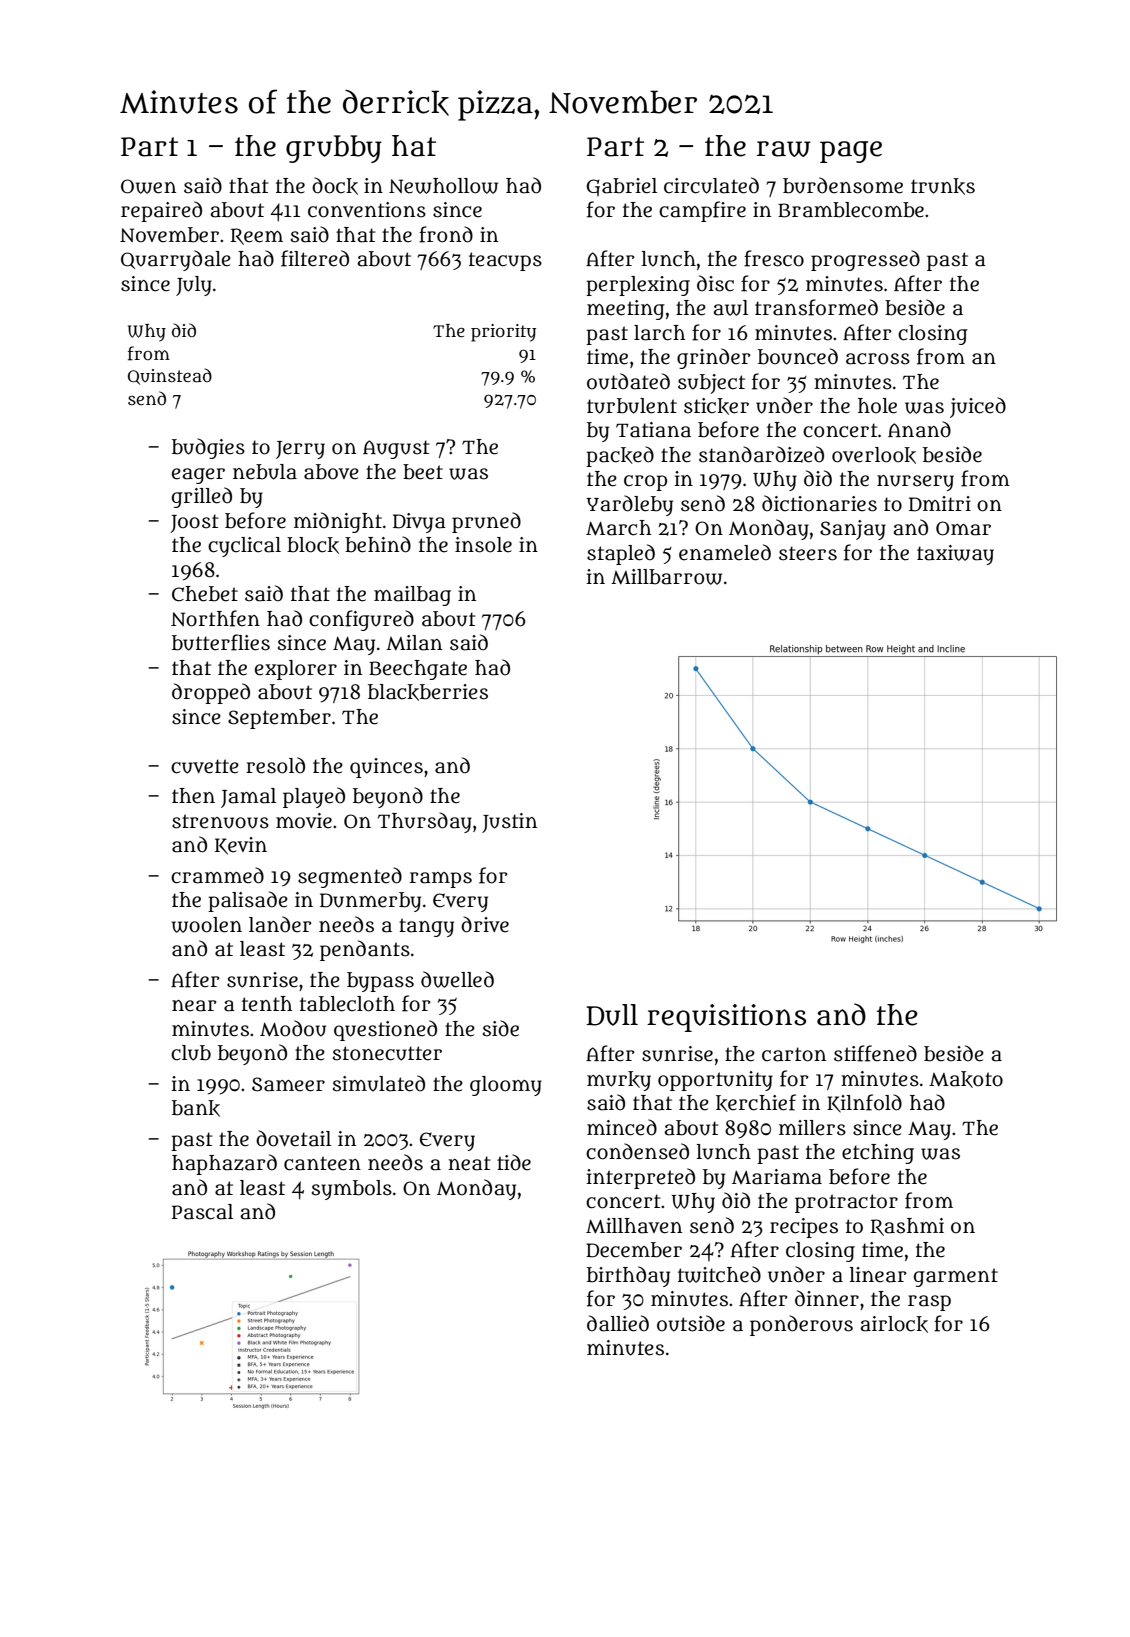 The height and width of the screenshot is (1637, 1130). What do you see at coordinates (618, 1323) in the screenshot?
I see `dallied` at bounding box center [618, 1323].
